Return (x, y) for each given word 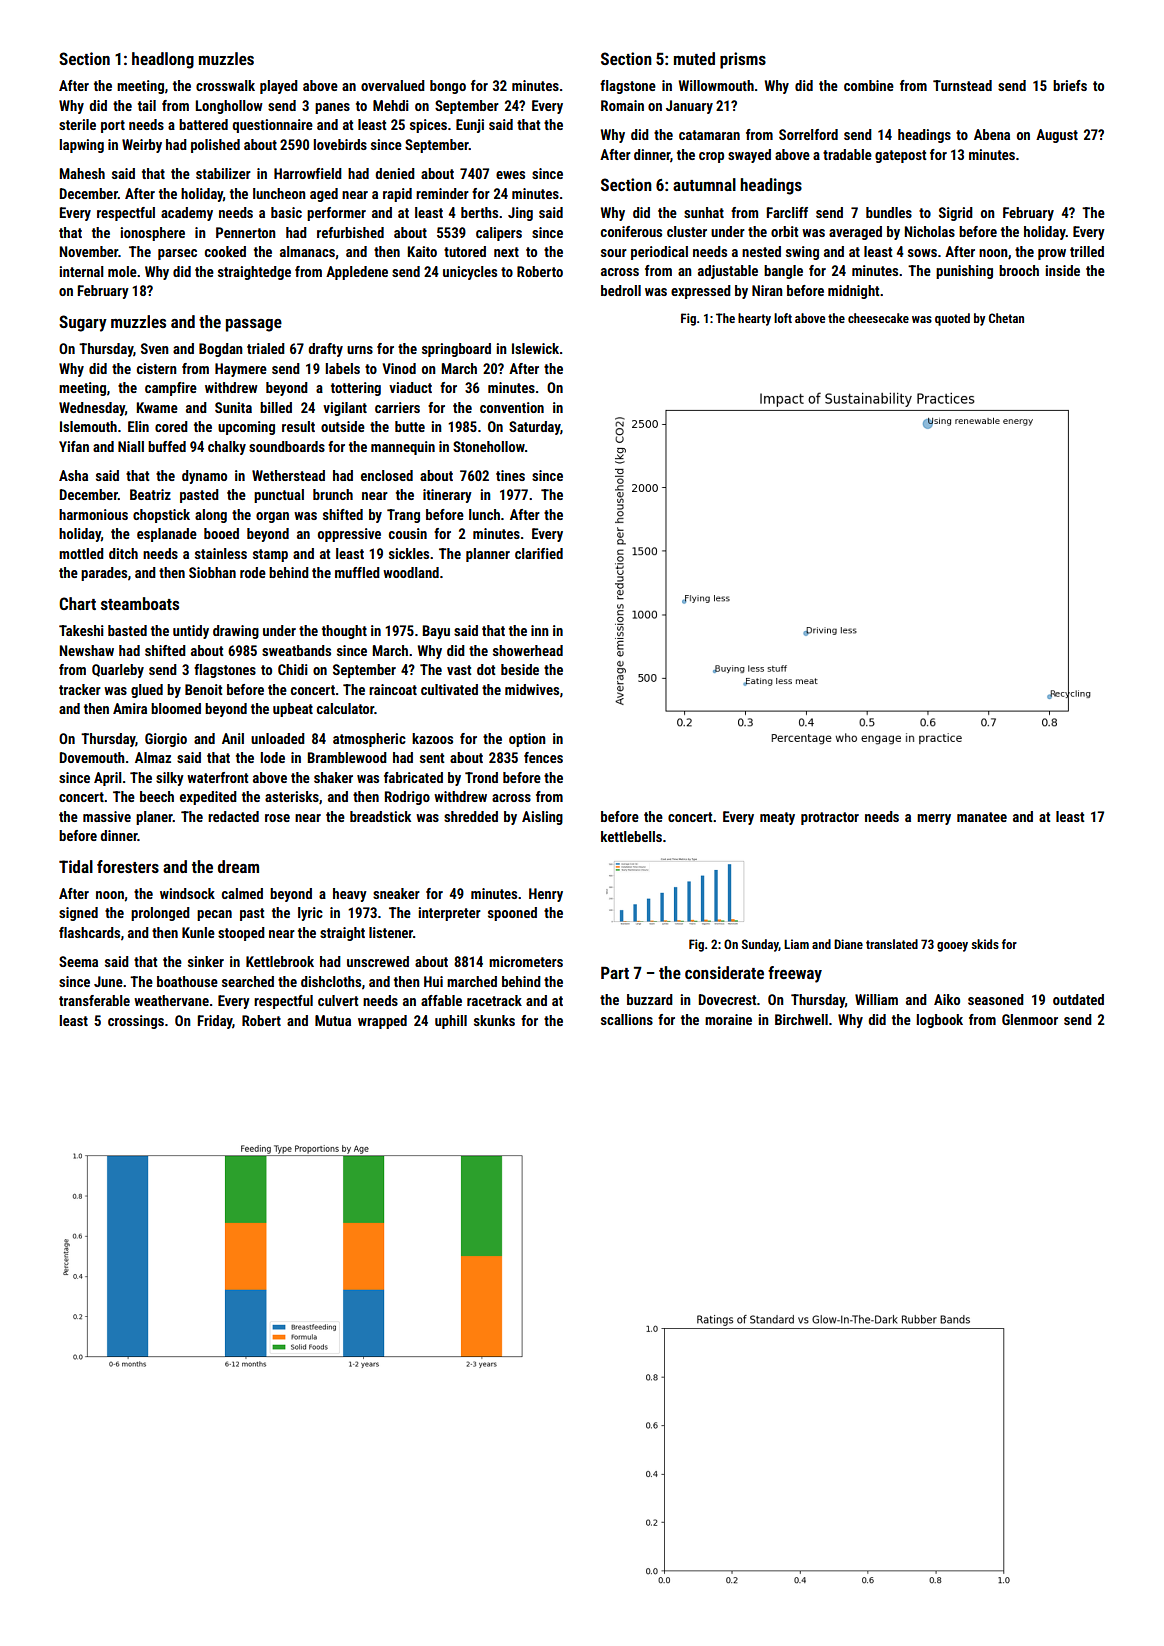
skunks (494, 1020)
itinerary (447, 496)
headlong (163, 60)
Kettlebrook (280, 961)
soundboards (287, 446)
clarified (539, 553)
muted (694, 58)
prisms (743, 60)
